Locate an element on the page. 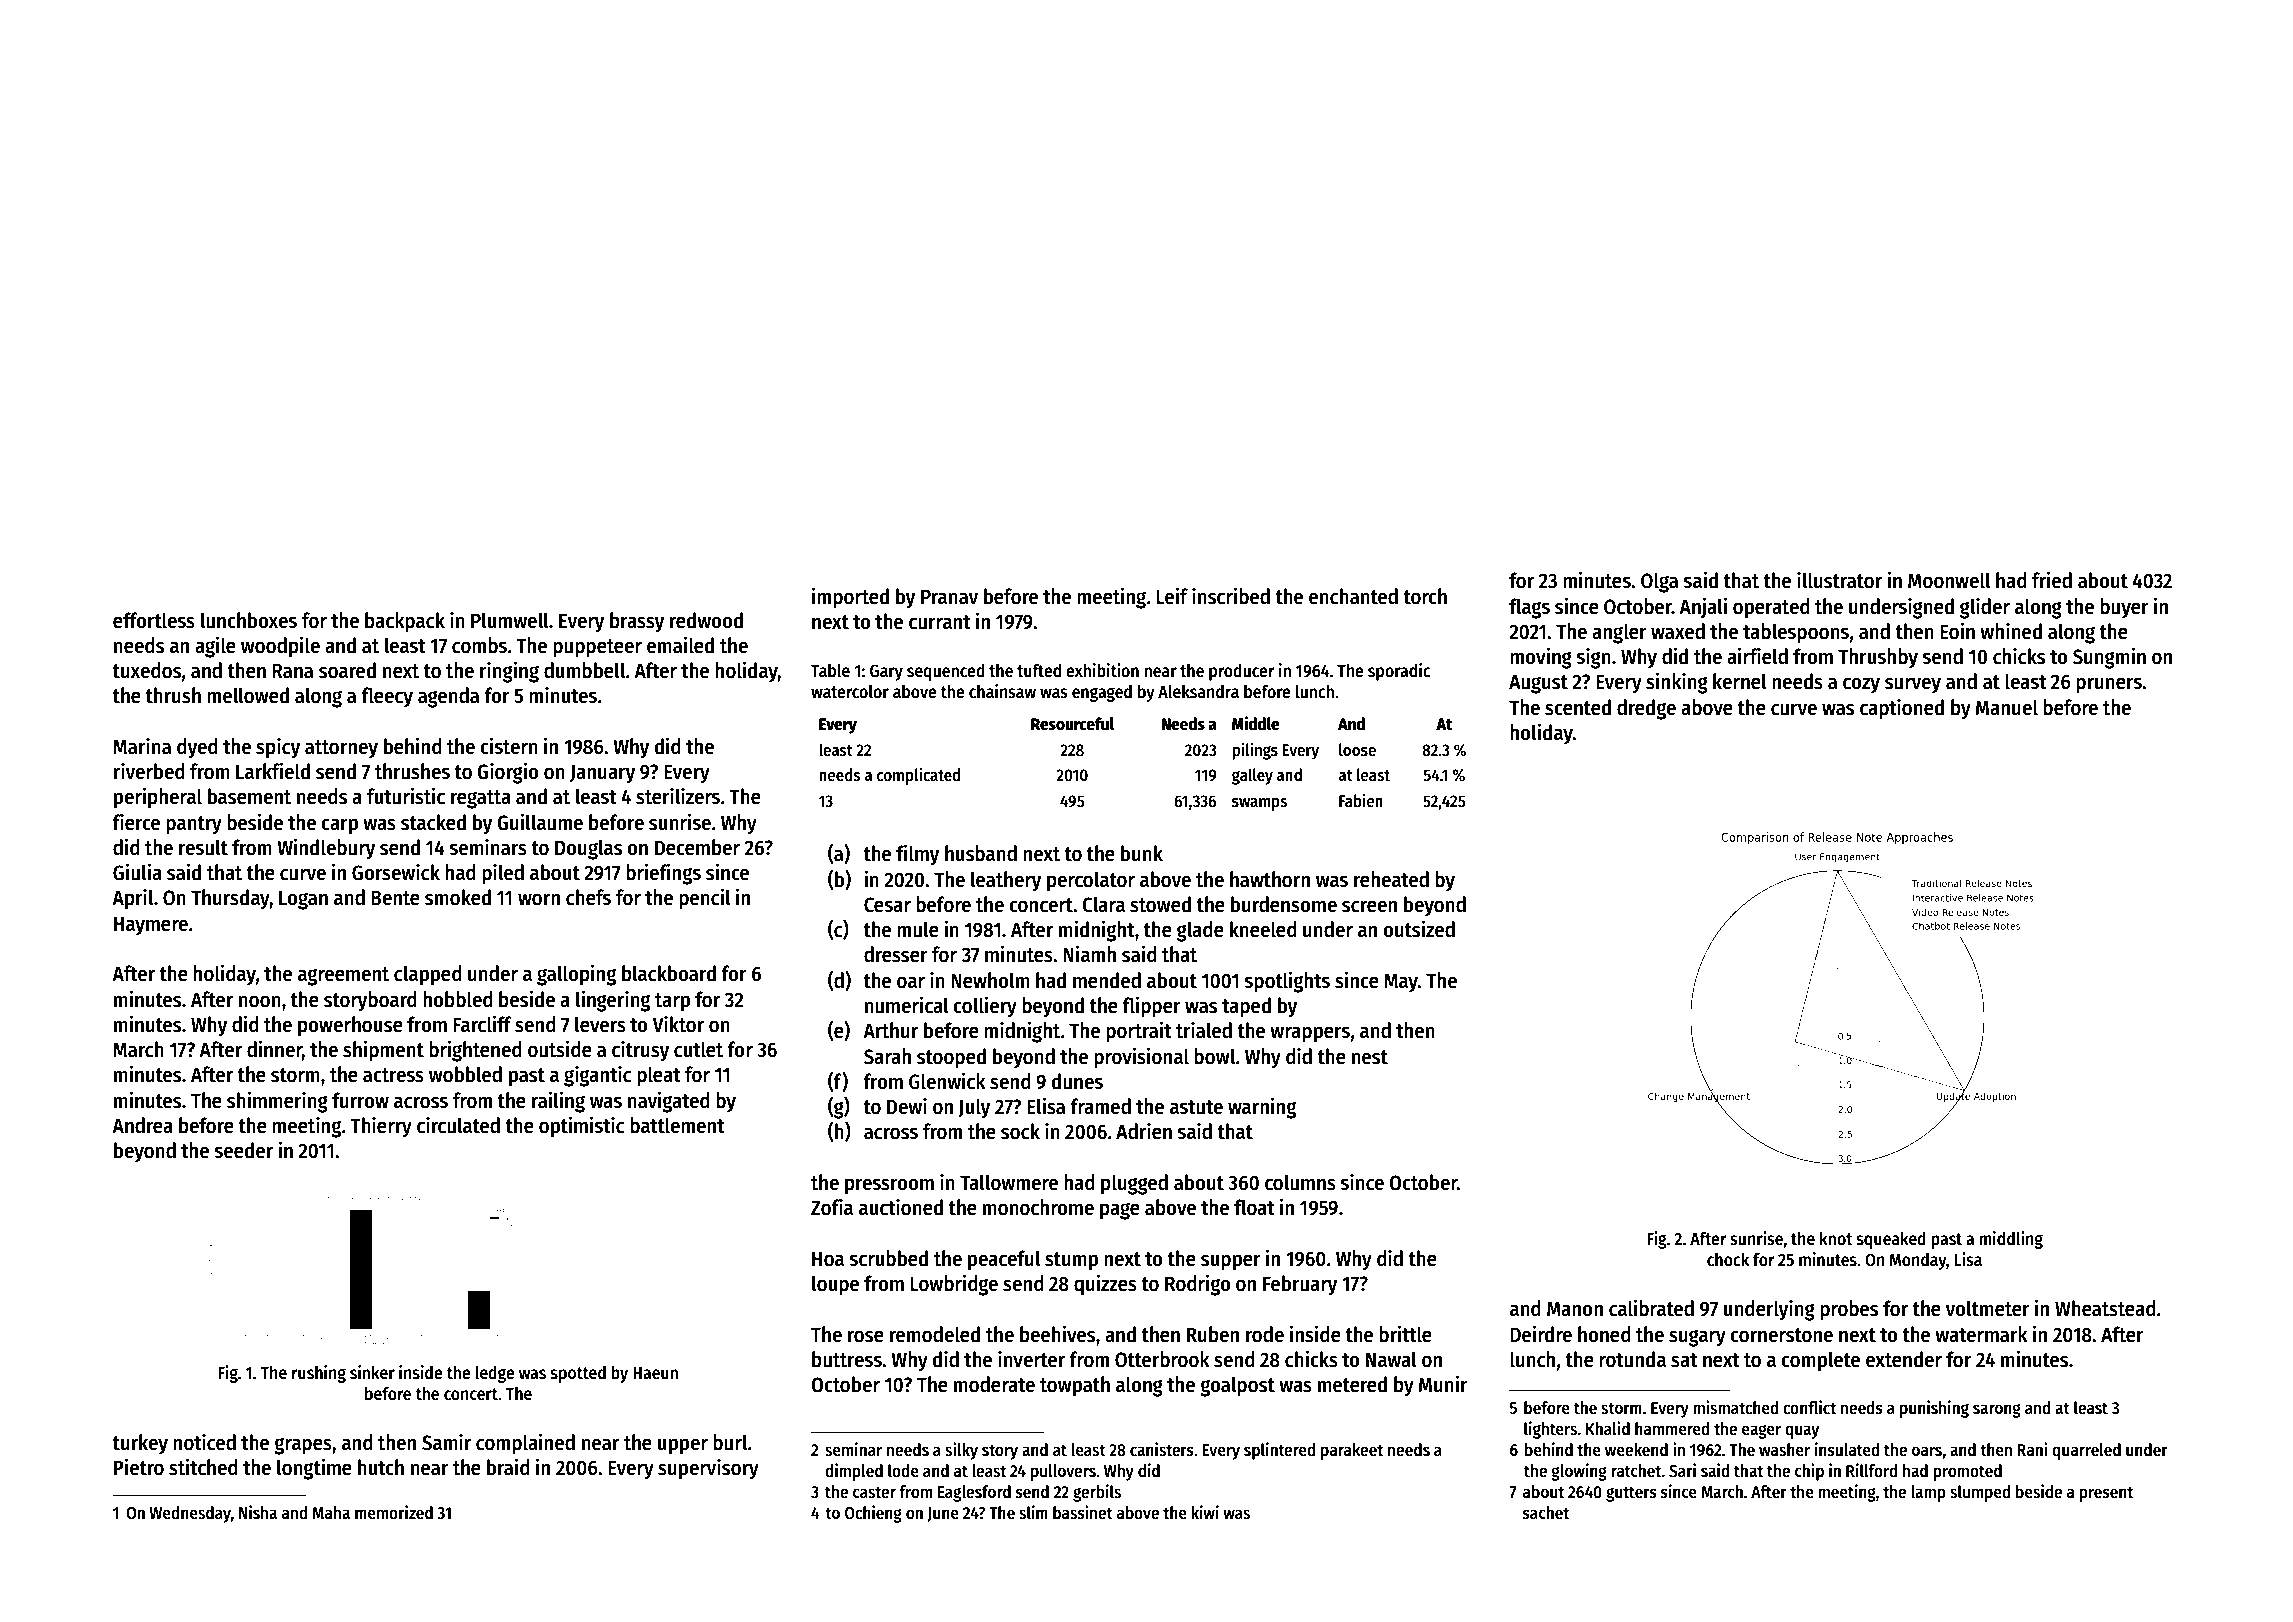  parakeet is located at coordinates (1352, 1451).
